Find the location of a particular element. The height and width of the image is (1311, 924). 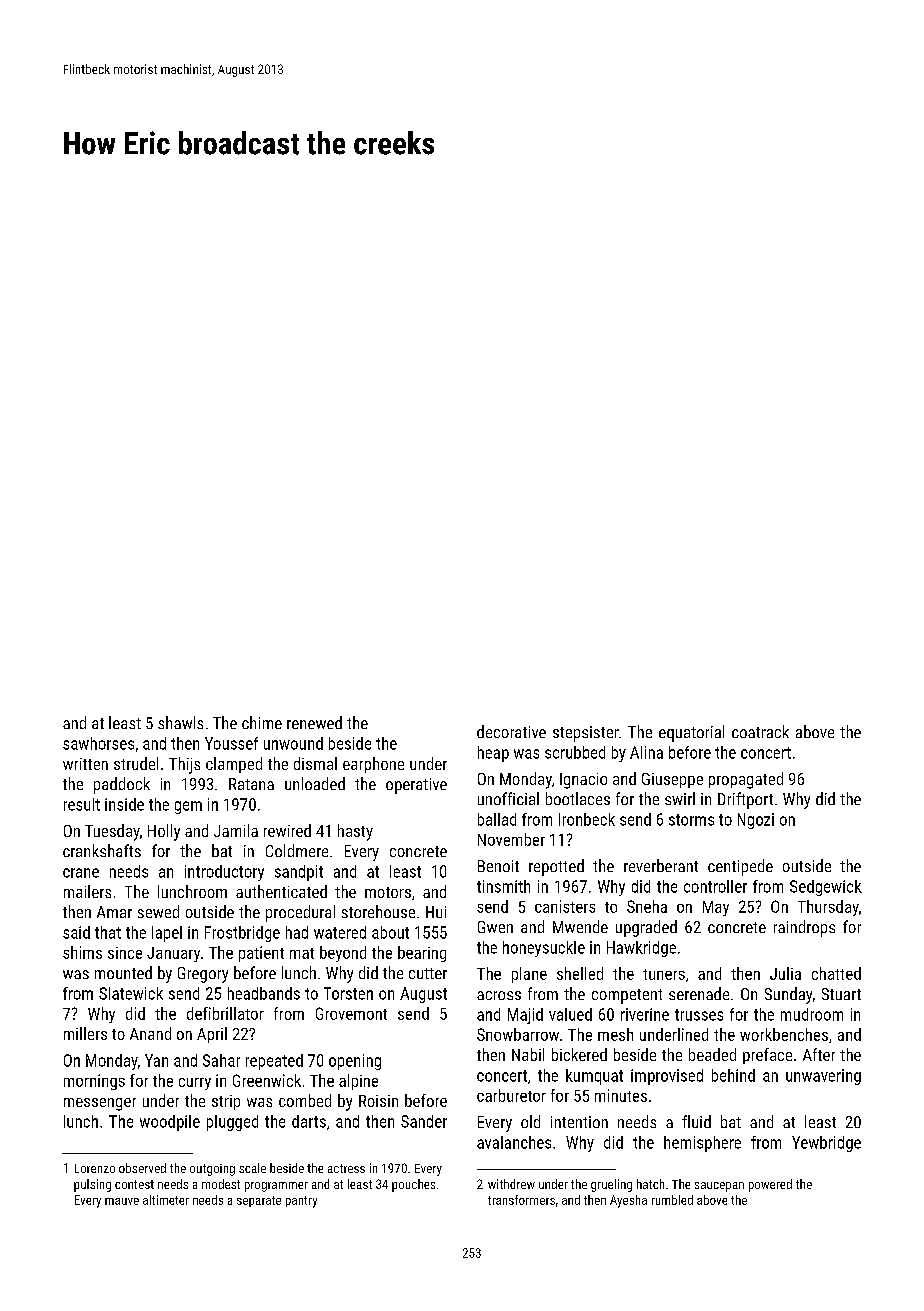

workbenches is located at coordinates (784, 1034).
